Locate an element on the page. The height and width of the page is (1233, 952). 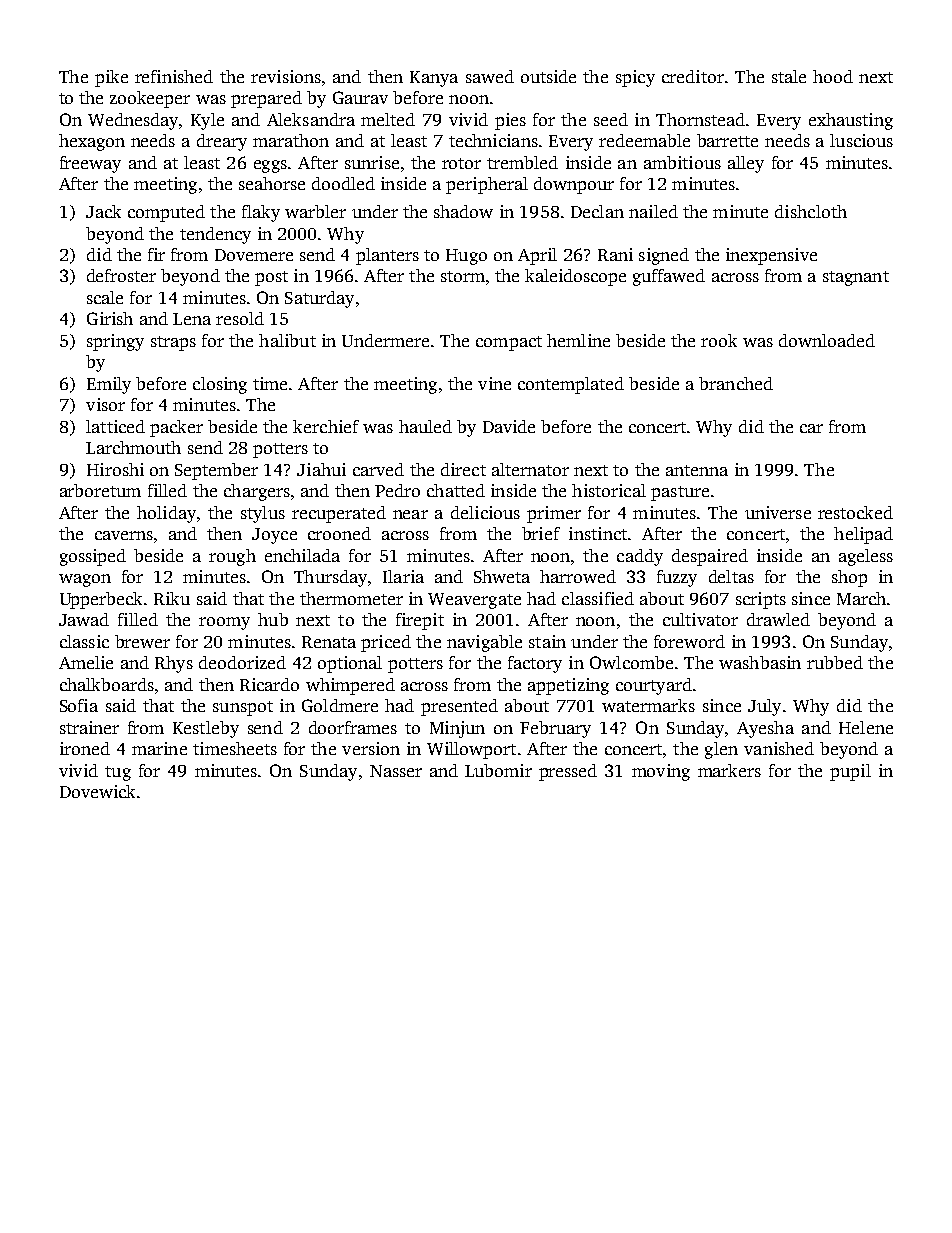
Declan is located at coordinates (597, 211).
